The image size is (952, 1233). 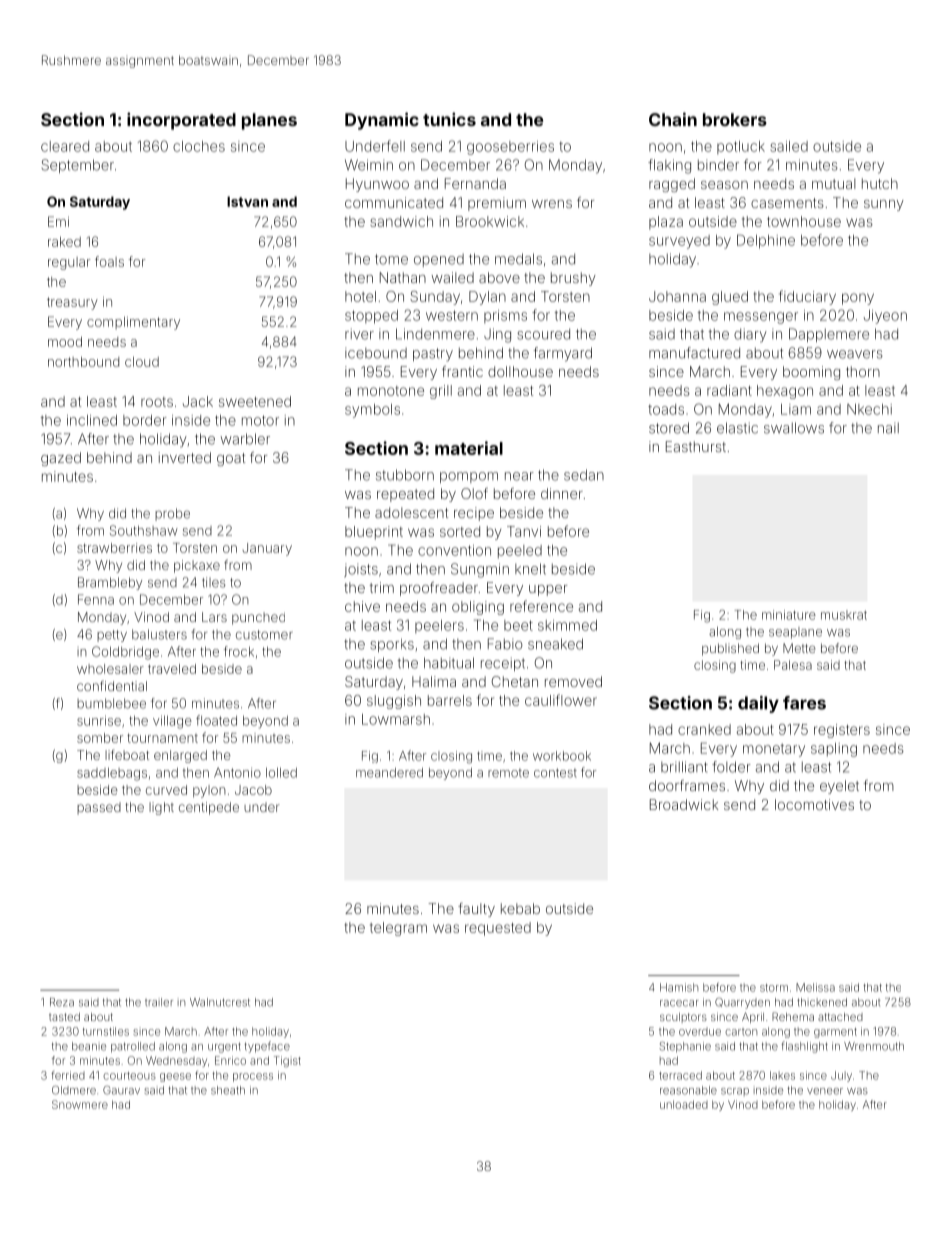 I want to click on Dynamic, so click(x=382, y=121).
